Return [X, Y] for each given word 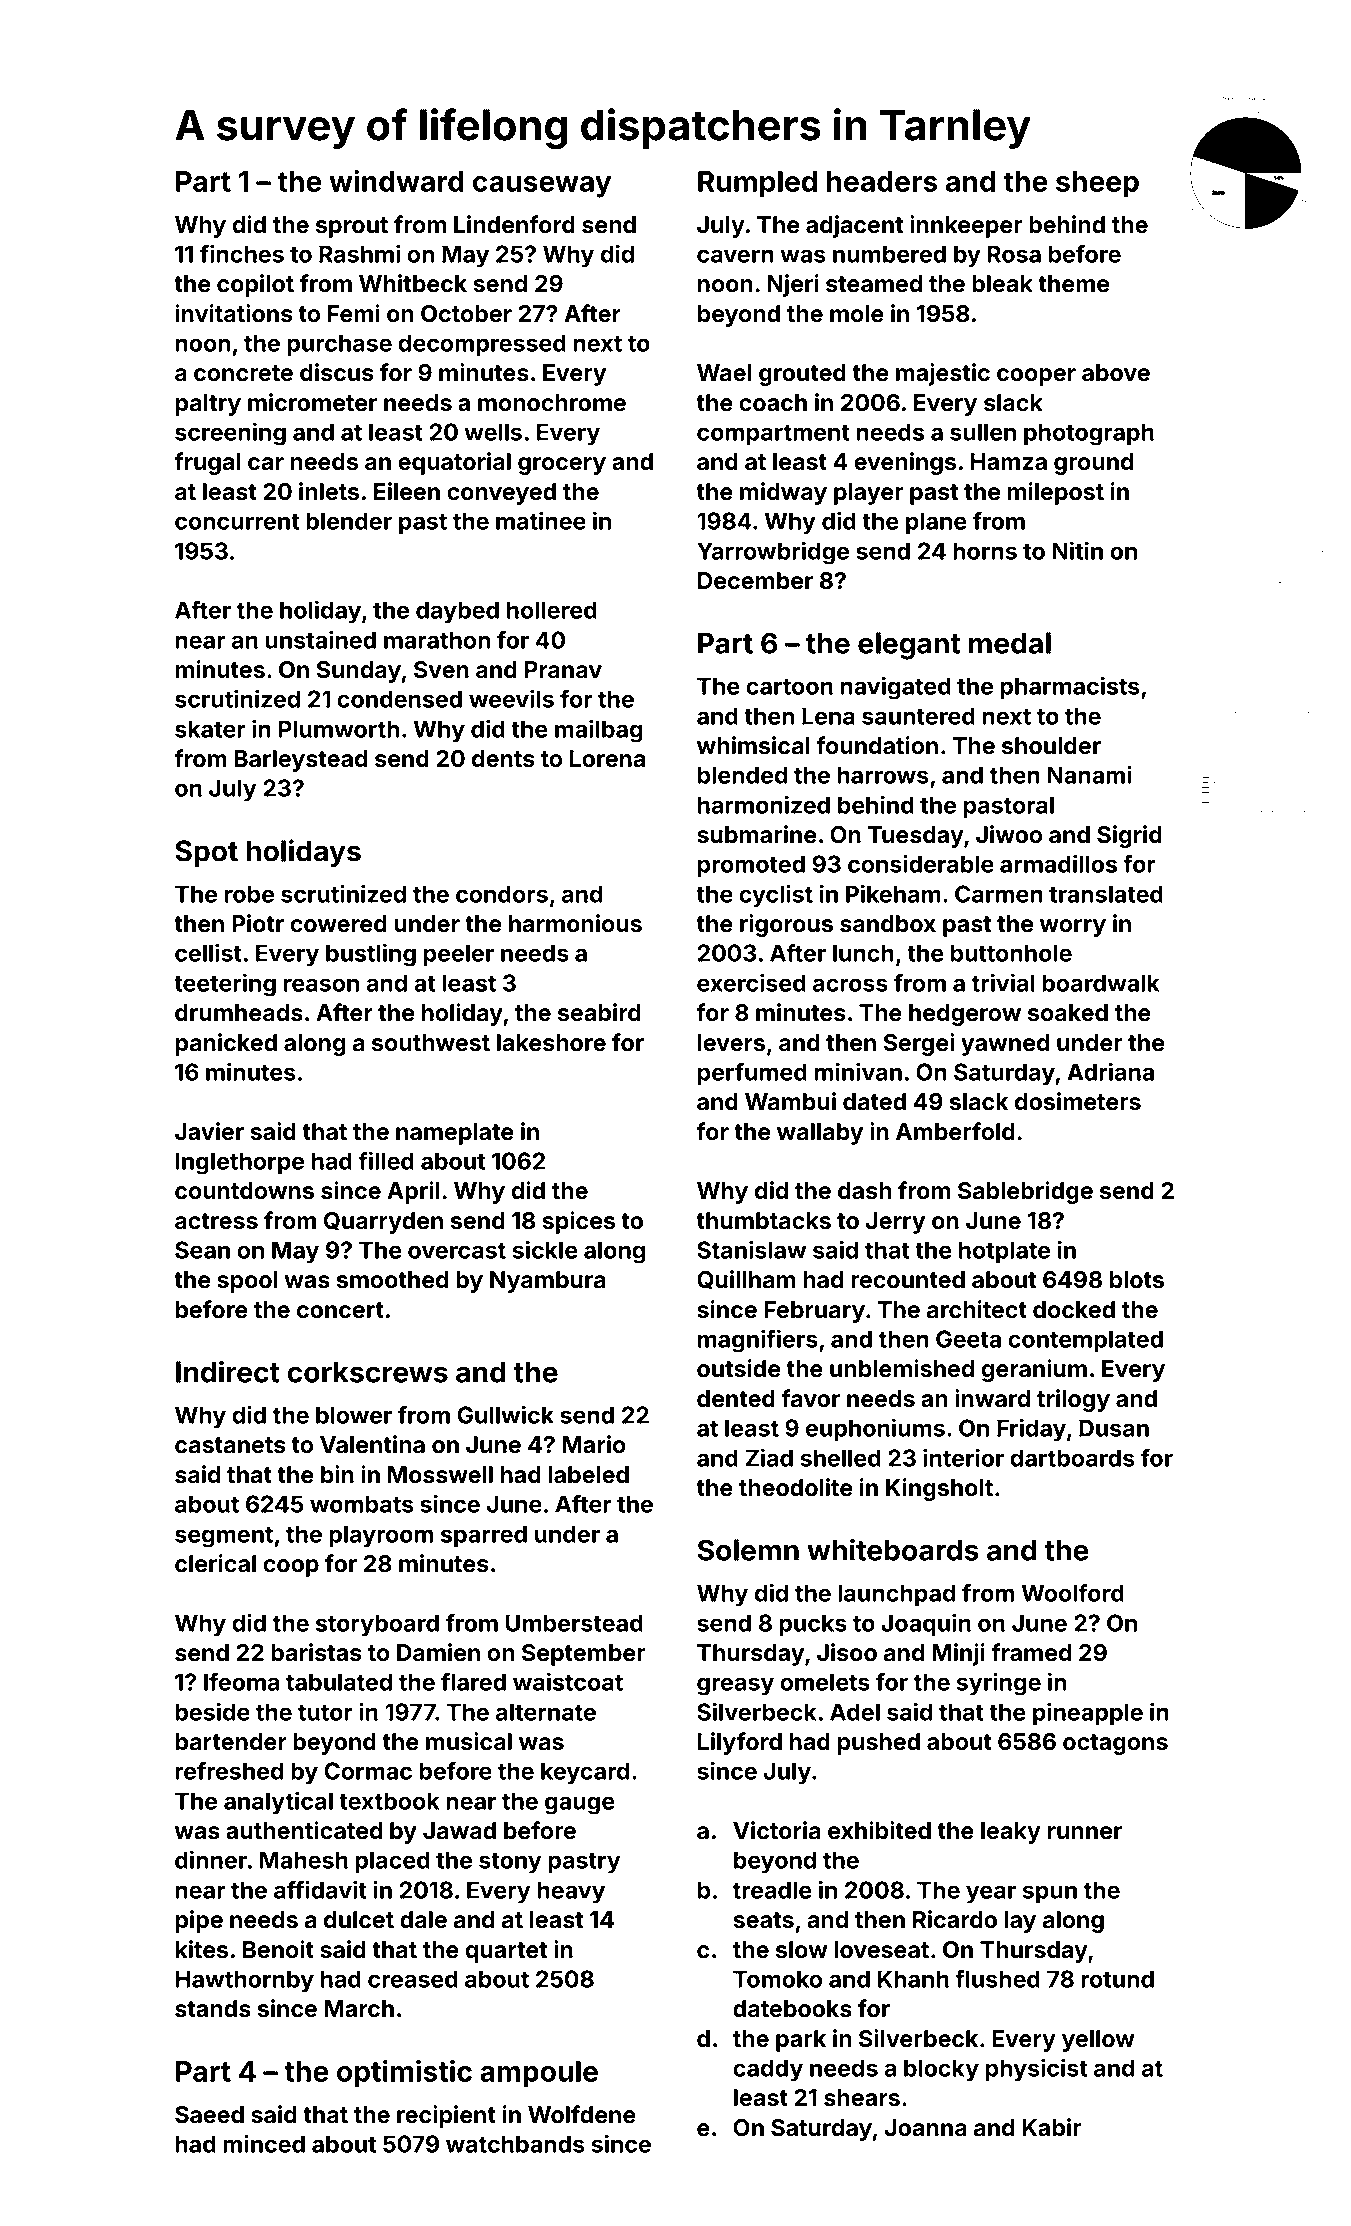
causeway [542, 187]
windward [396, 181]
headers [882, 181]
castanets [230, 1445]
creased [413, 1979]
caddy [768, 2070]
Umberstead [574, 1623]
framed [1031, 1652]
